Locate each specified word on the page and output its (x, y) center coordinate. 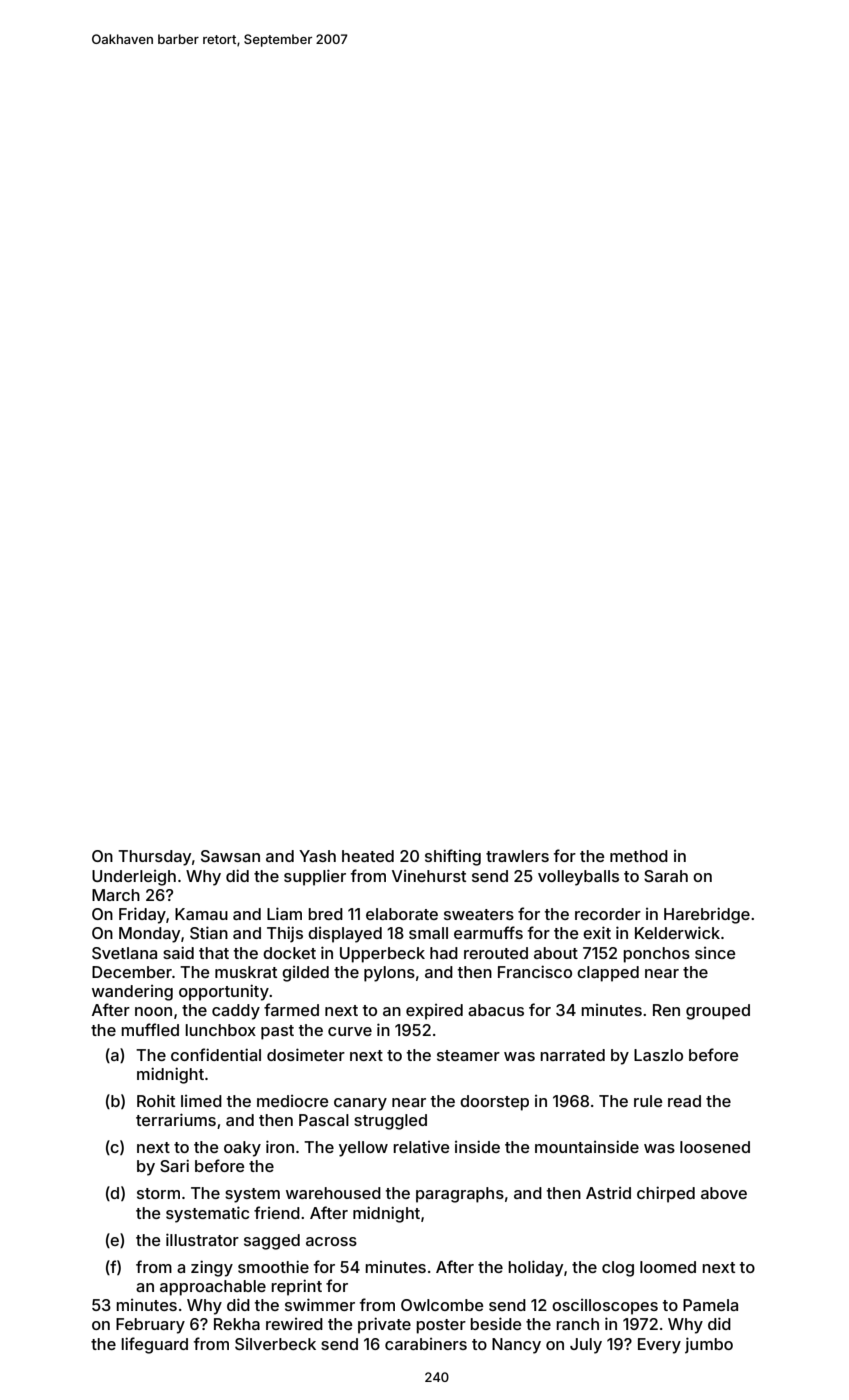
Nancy (516, 1346)
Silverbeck (275, 1344)
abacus (496, 1010)
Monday (149, 935)
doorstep (494, 1103)
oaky (242, 1149)
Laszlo (658, 1055)
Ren (666, 1010)
